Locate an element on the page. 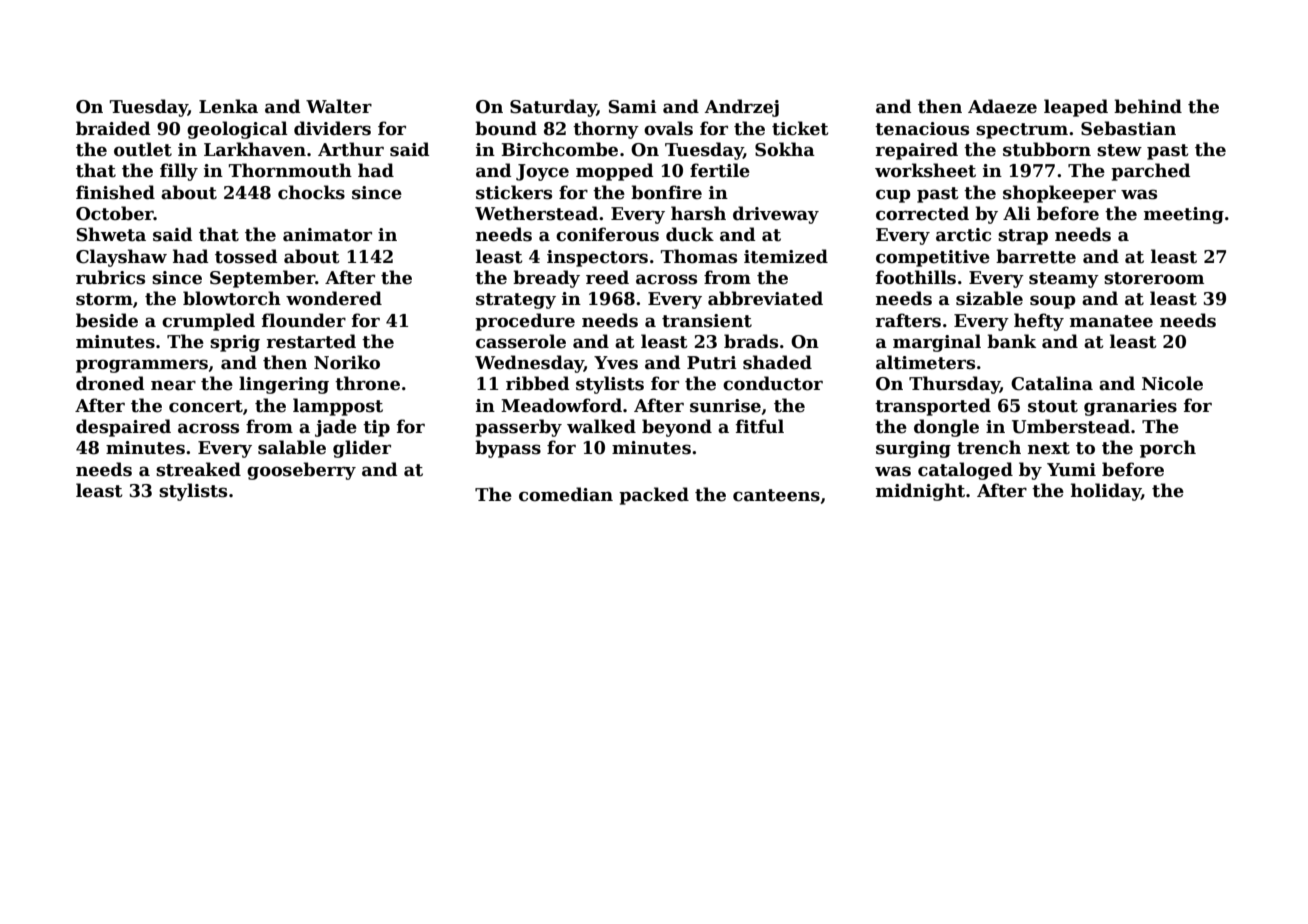 This image has width=1308, height=924. bypass is located at coordinates (508, 449).
